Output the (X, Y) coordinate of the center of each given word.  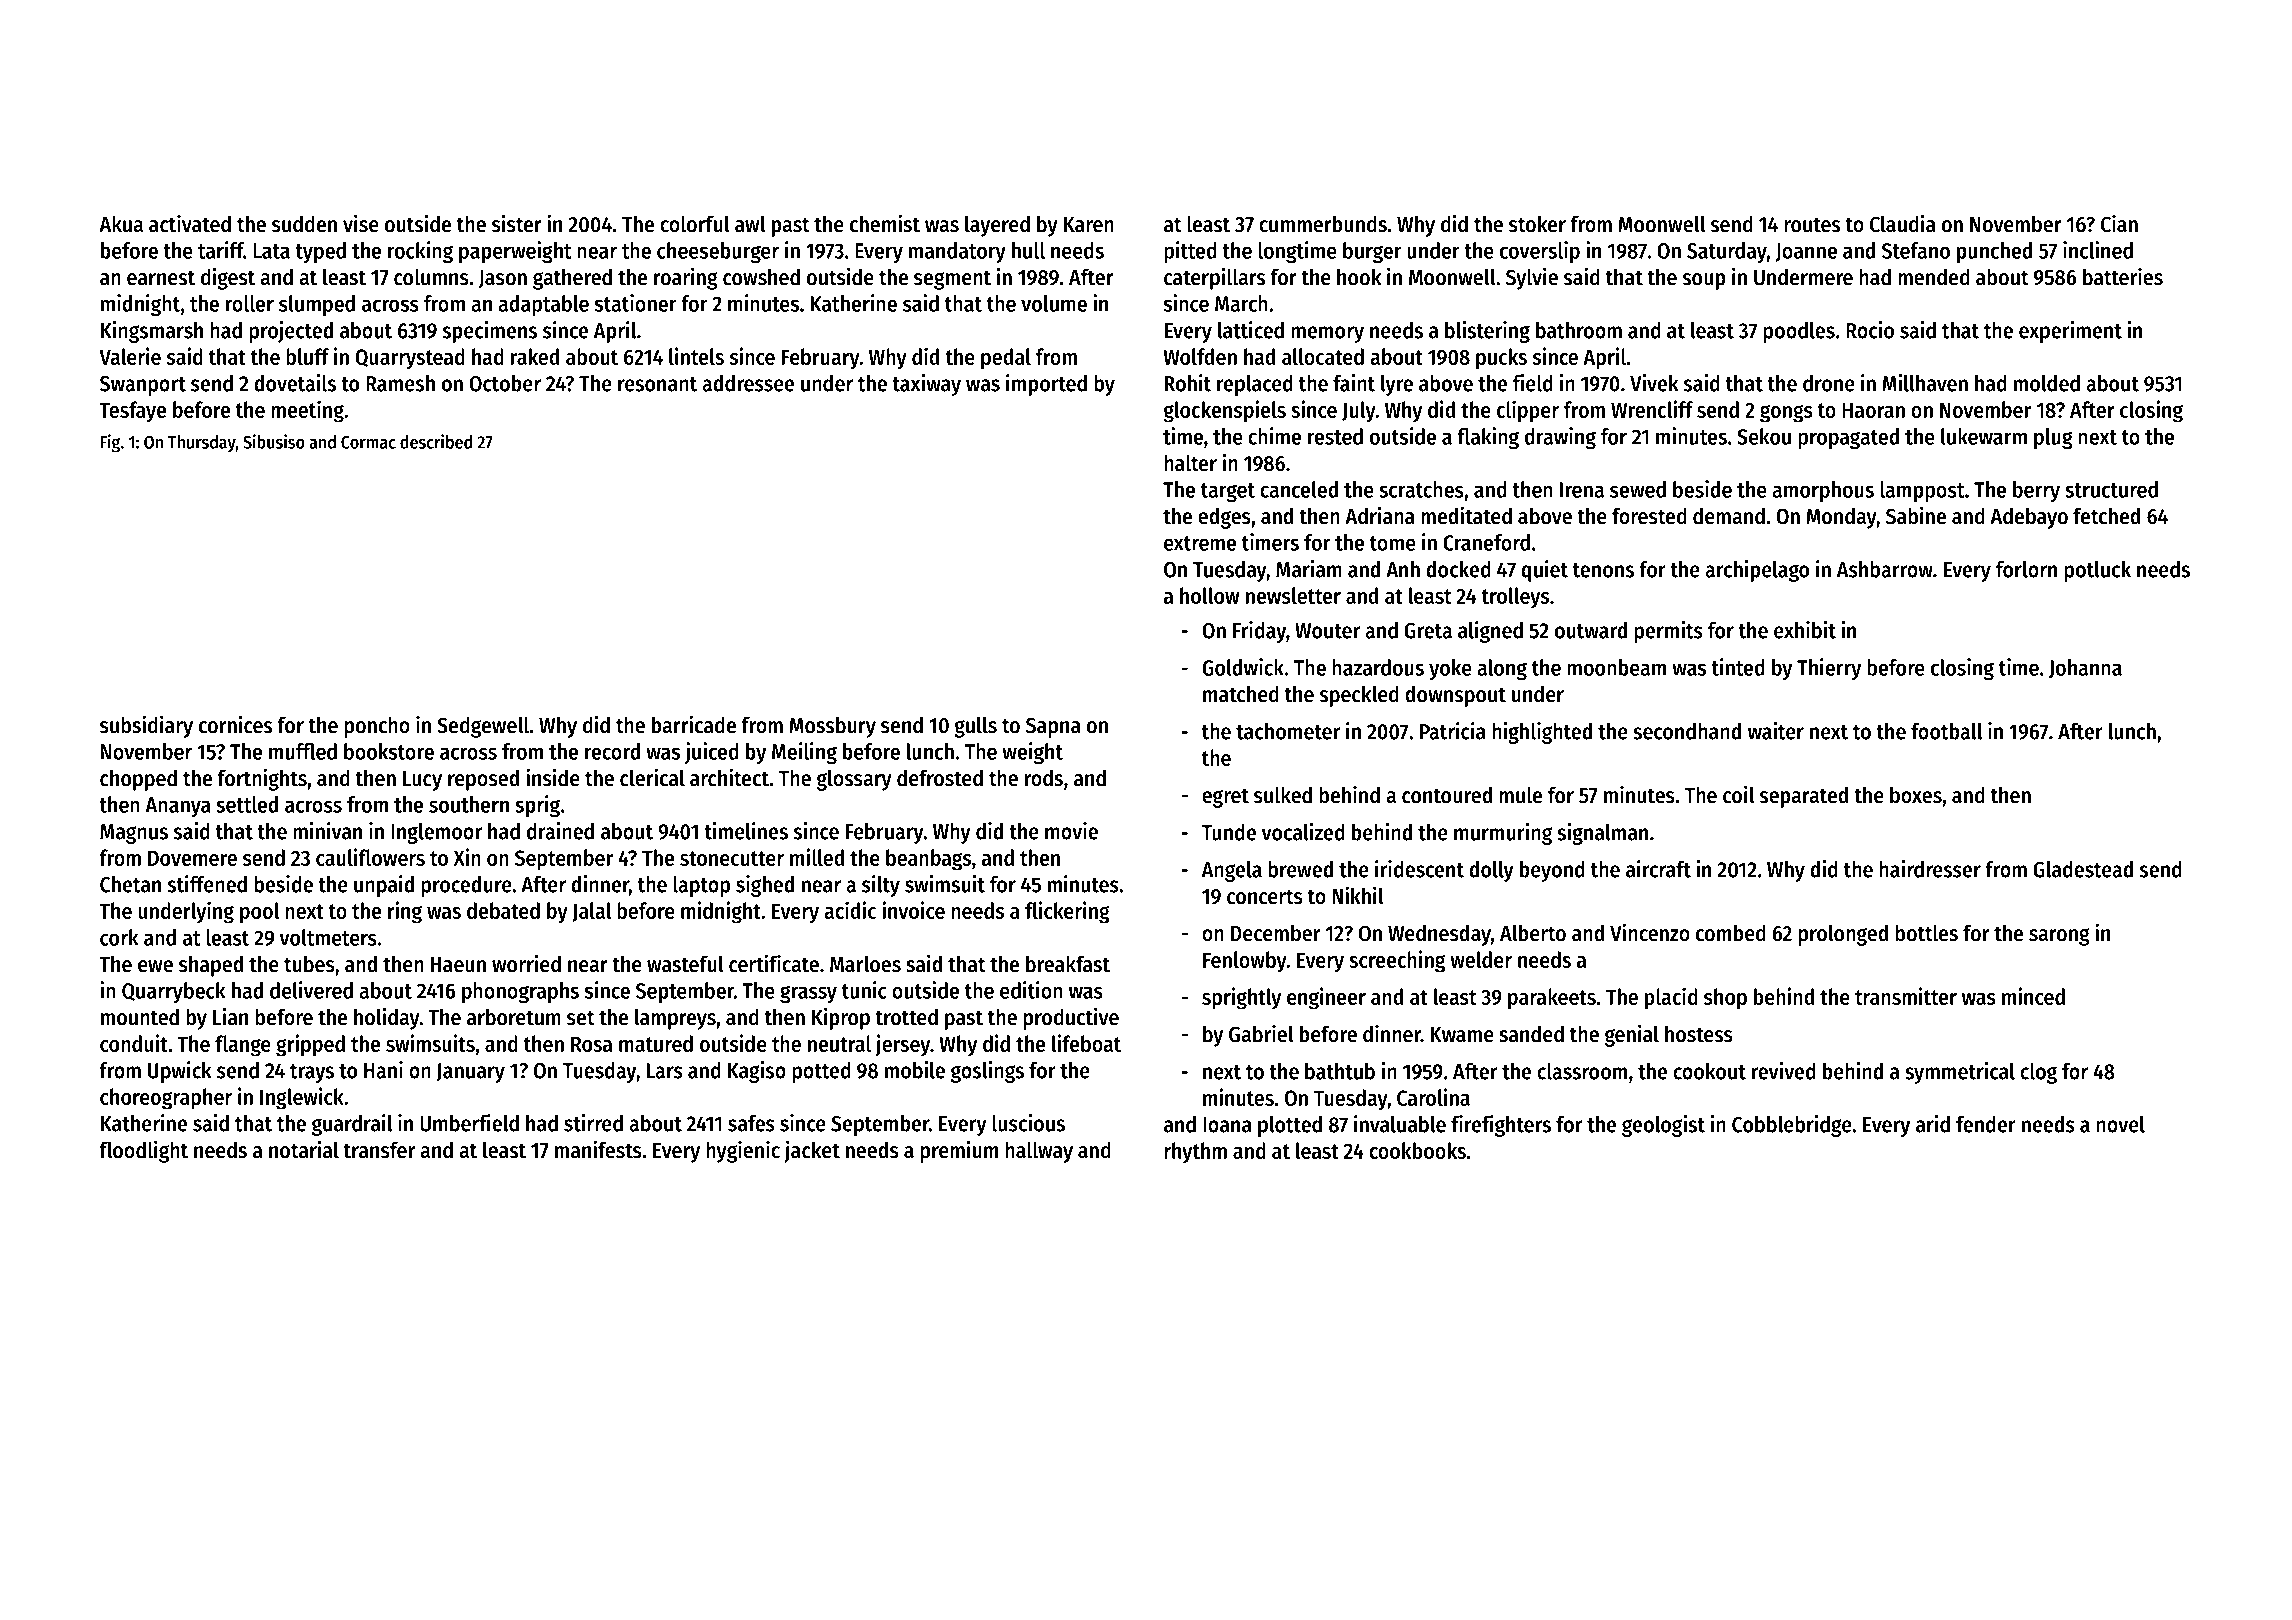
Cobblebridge (1792, 1126)
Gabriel (1261, 1034)
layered (997, 226)
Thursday (202, 443)
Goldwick (1243, 667)
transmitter (1906, 996)
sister (517, 223)
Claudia (1903, 223)
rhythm (1195, 1153)
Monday (1841, 518)
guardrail (352, 1125)
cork (119, 937)
